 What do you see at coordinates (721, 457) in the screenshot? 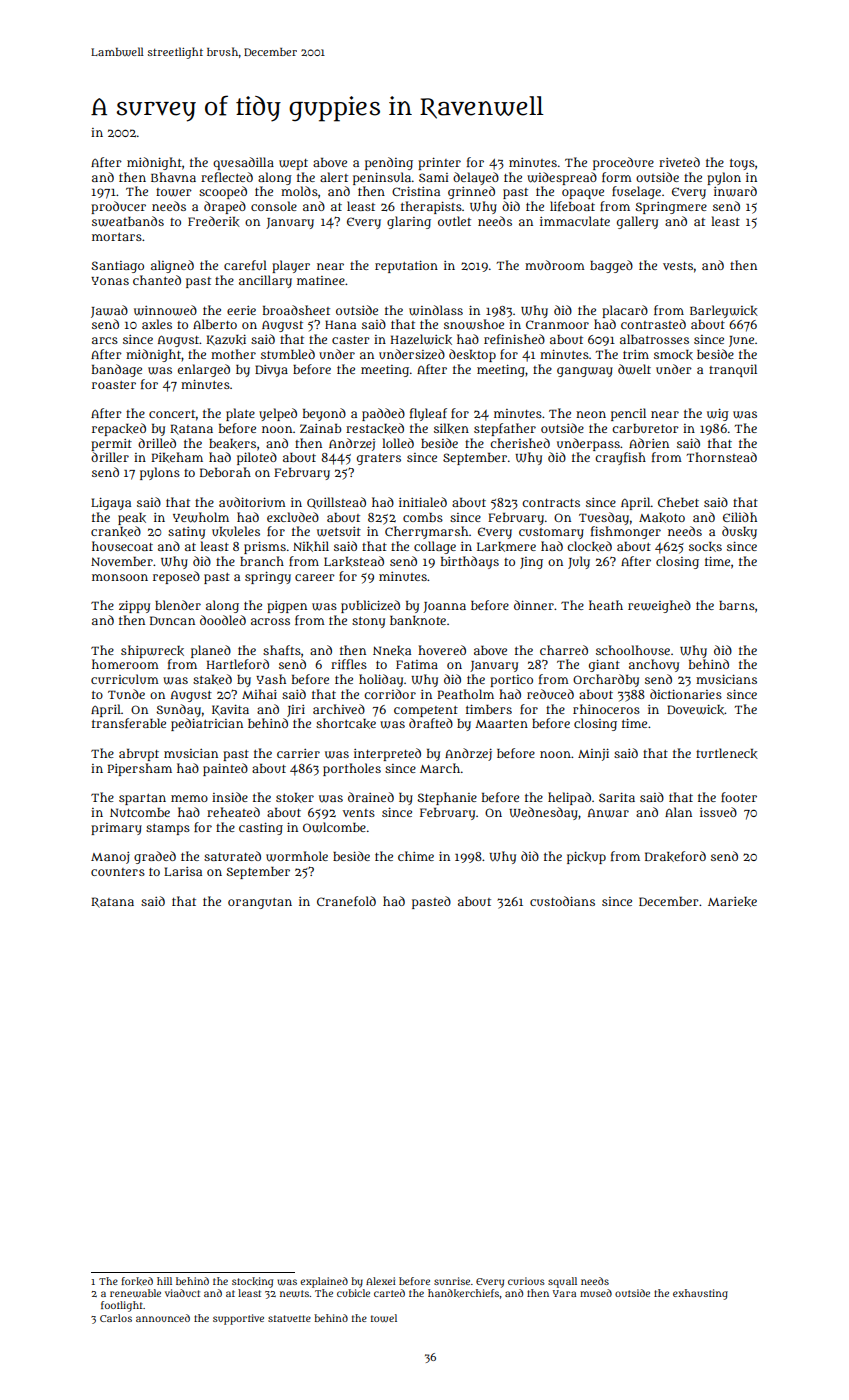
I see `Thornstead` at bounding box center [721, 457].
